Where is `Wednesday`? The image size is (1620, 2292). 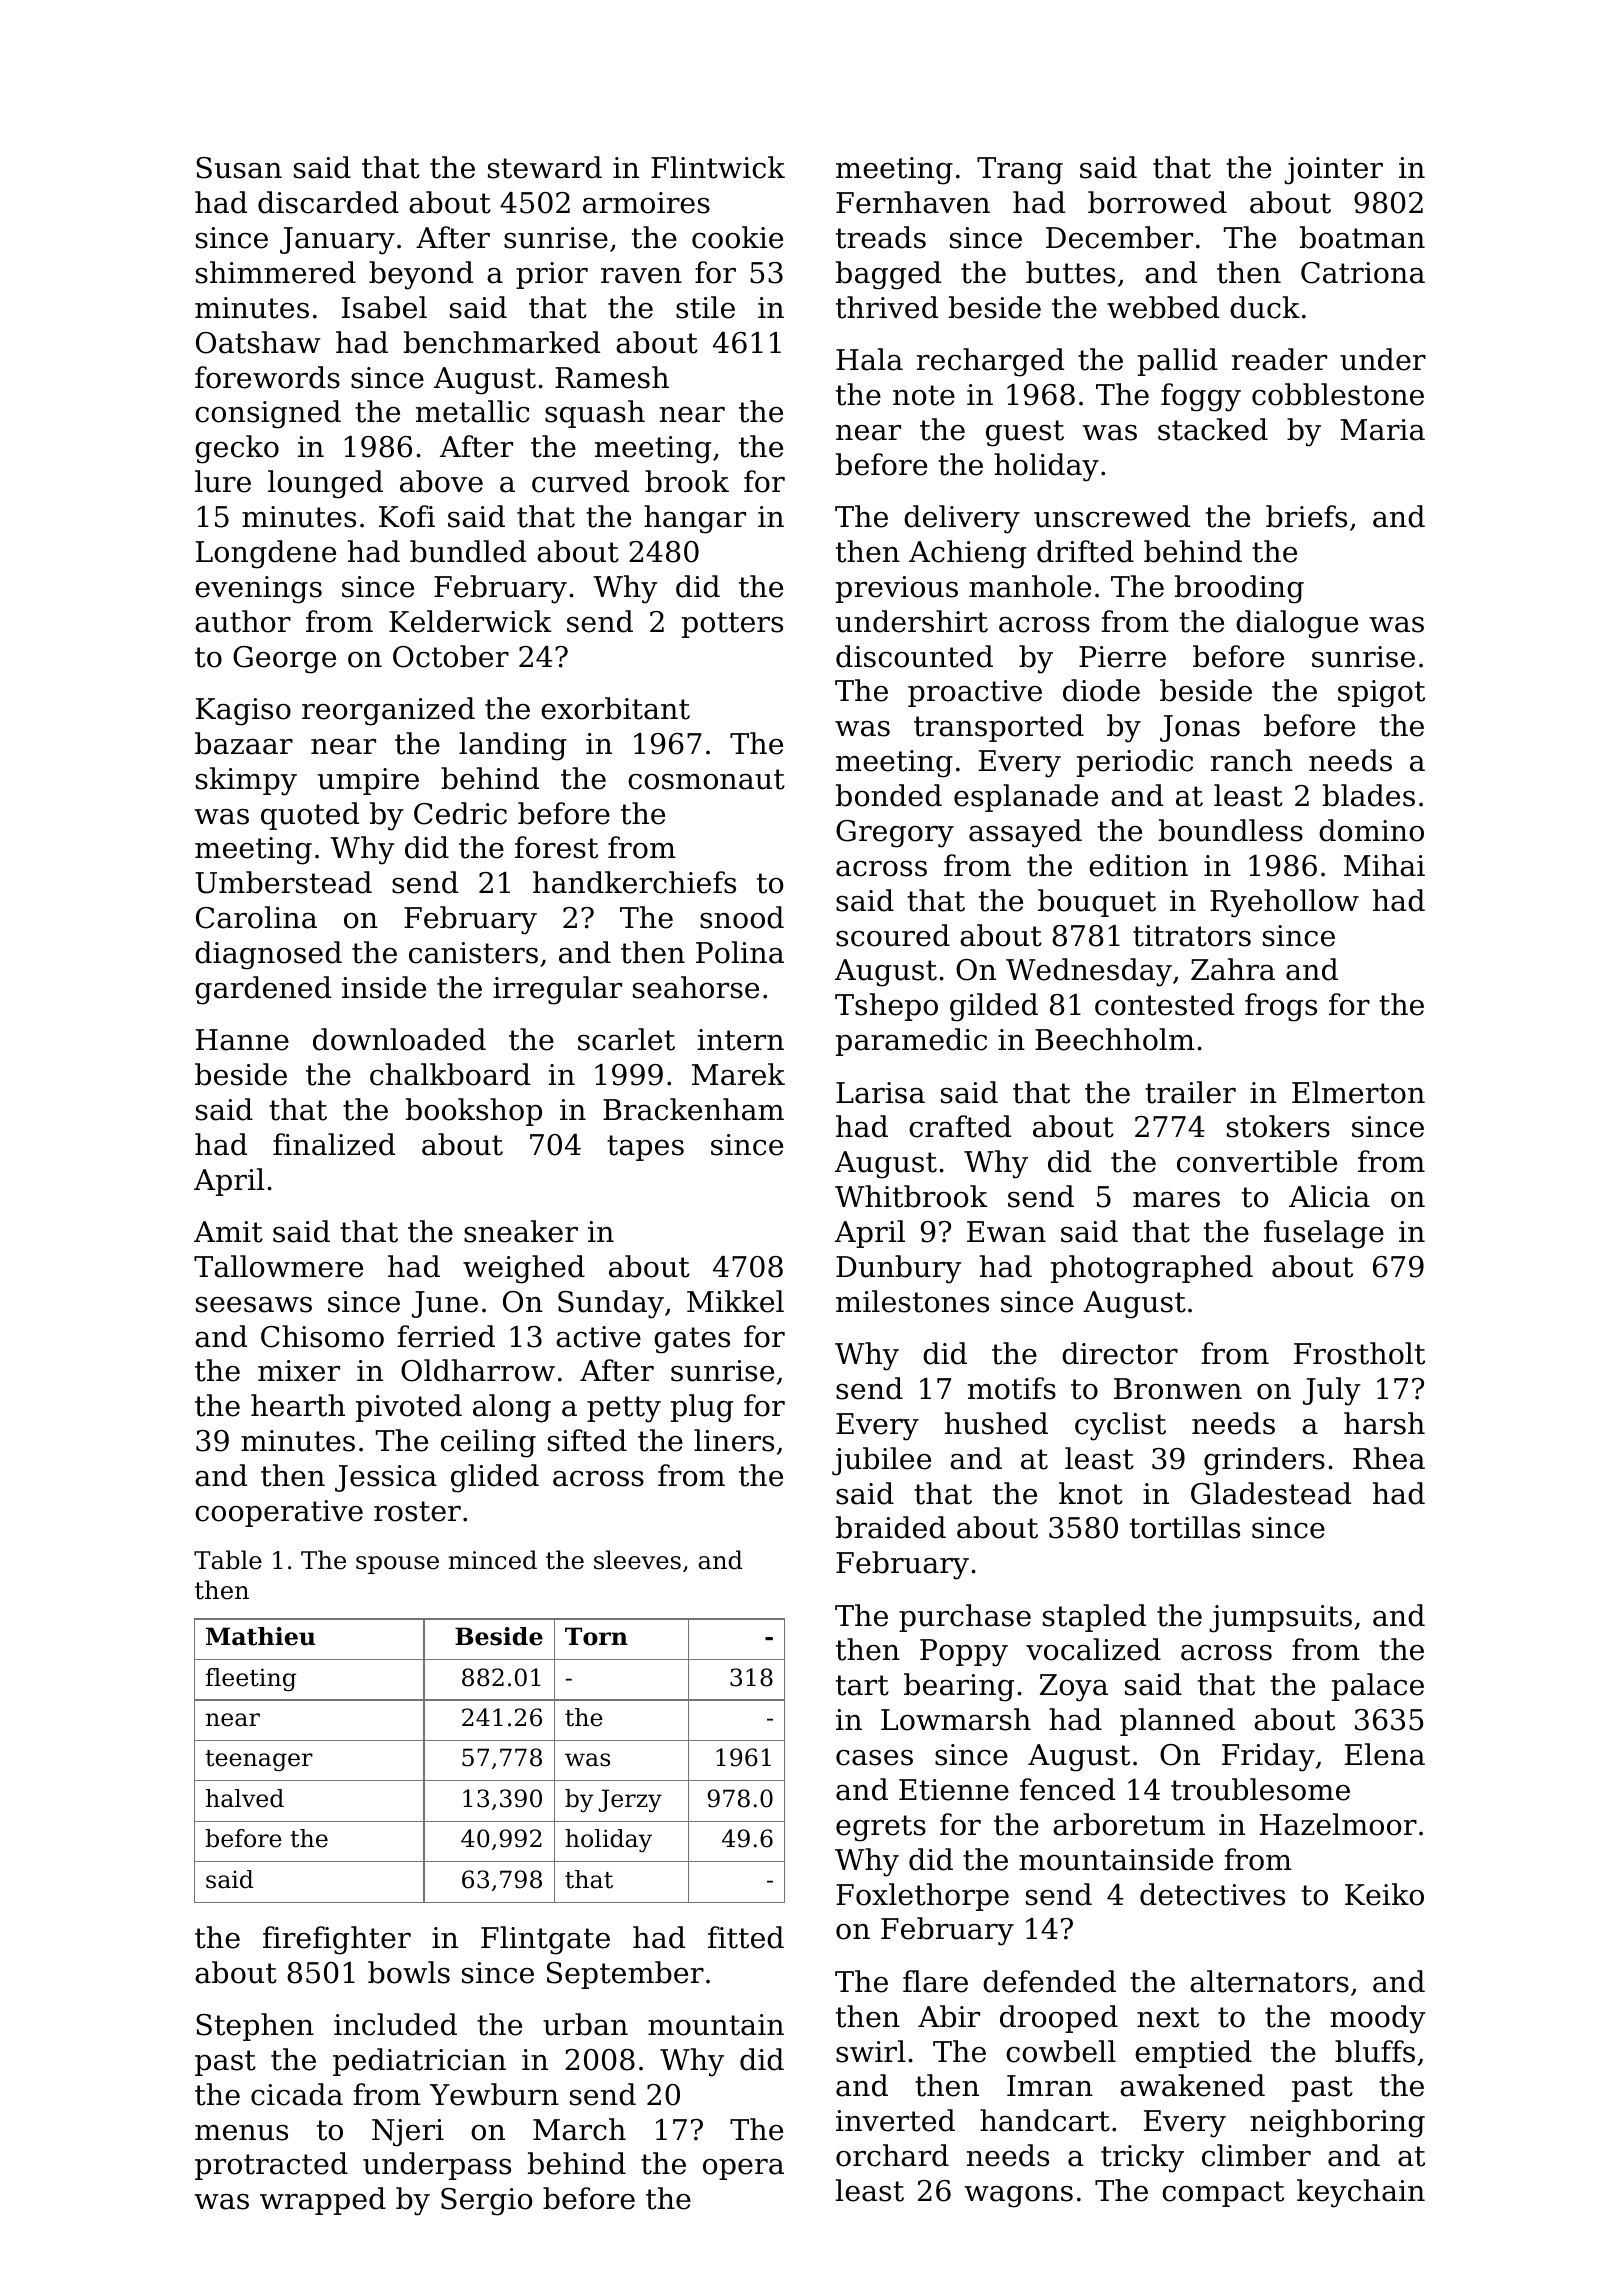 Wednesday is located at coordinates (1089, 972).
